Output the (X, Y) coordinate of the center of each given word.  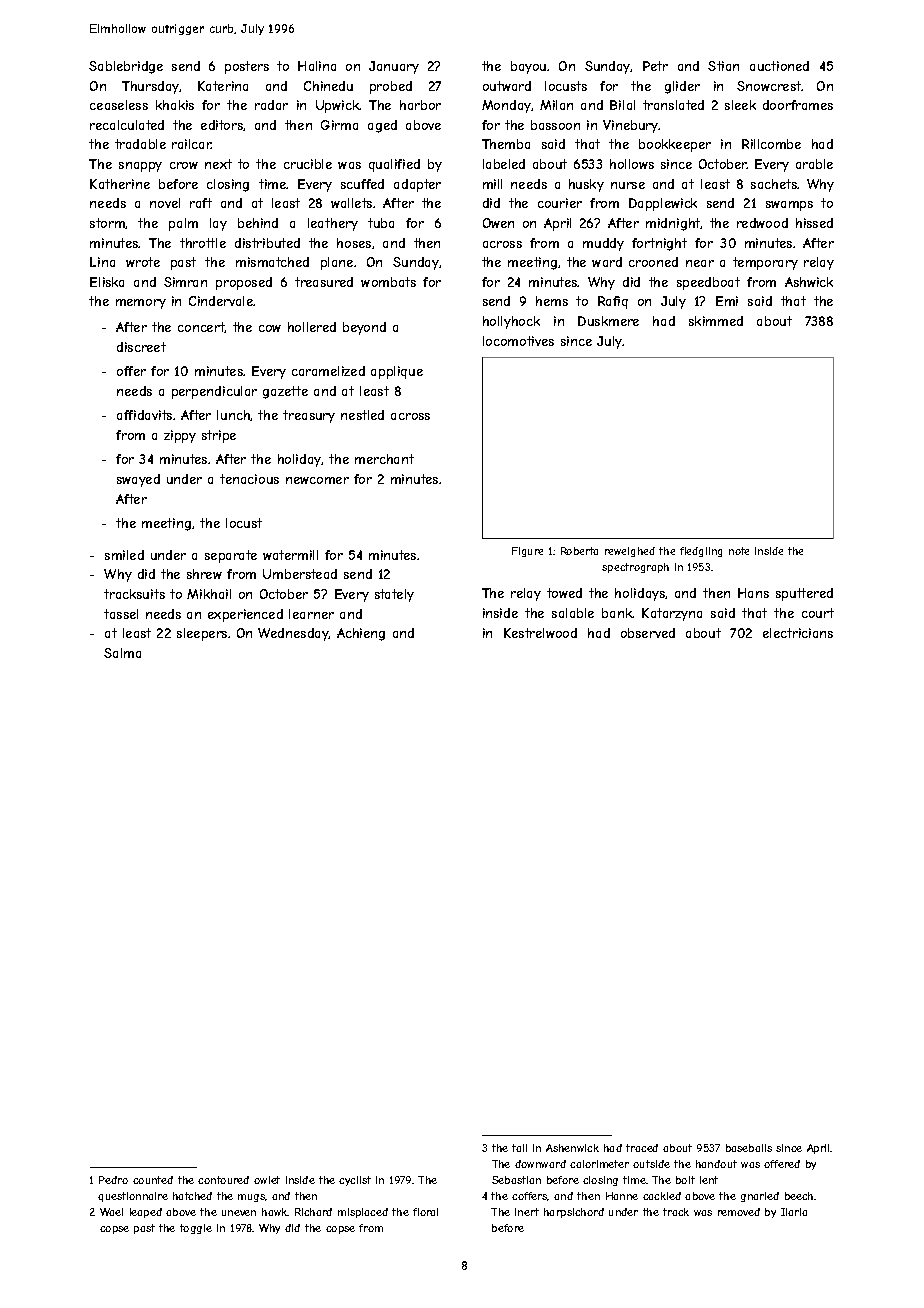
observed (648, 633)
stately (394, 595)
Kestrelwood (540, 633)
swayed (138, 480)
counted (153, 1180)
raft (201, 203)
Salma (122, 653)
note (739, 551)
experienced (245, 615)
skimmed (716, 321)
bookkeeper (675, 145)
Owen (498, 223)
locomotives (518, 341)
